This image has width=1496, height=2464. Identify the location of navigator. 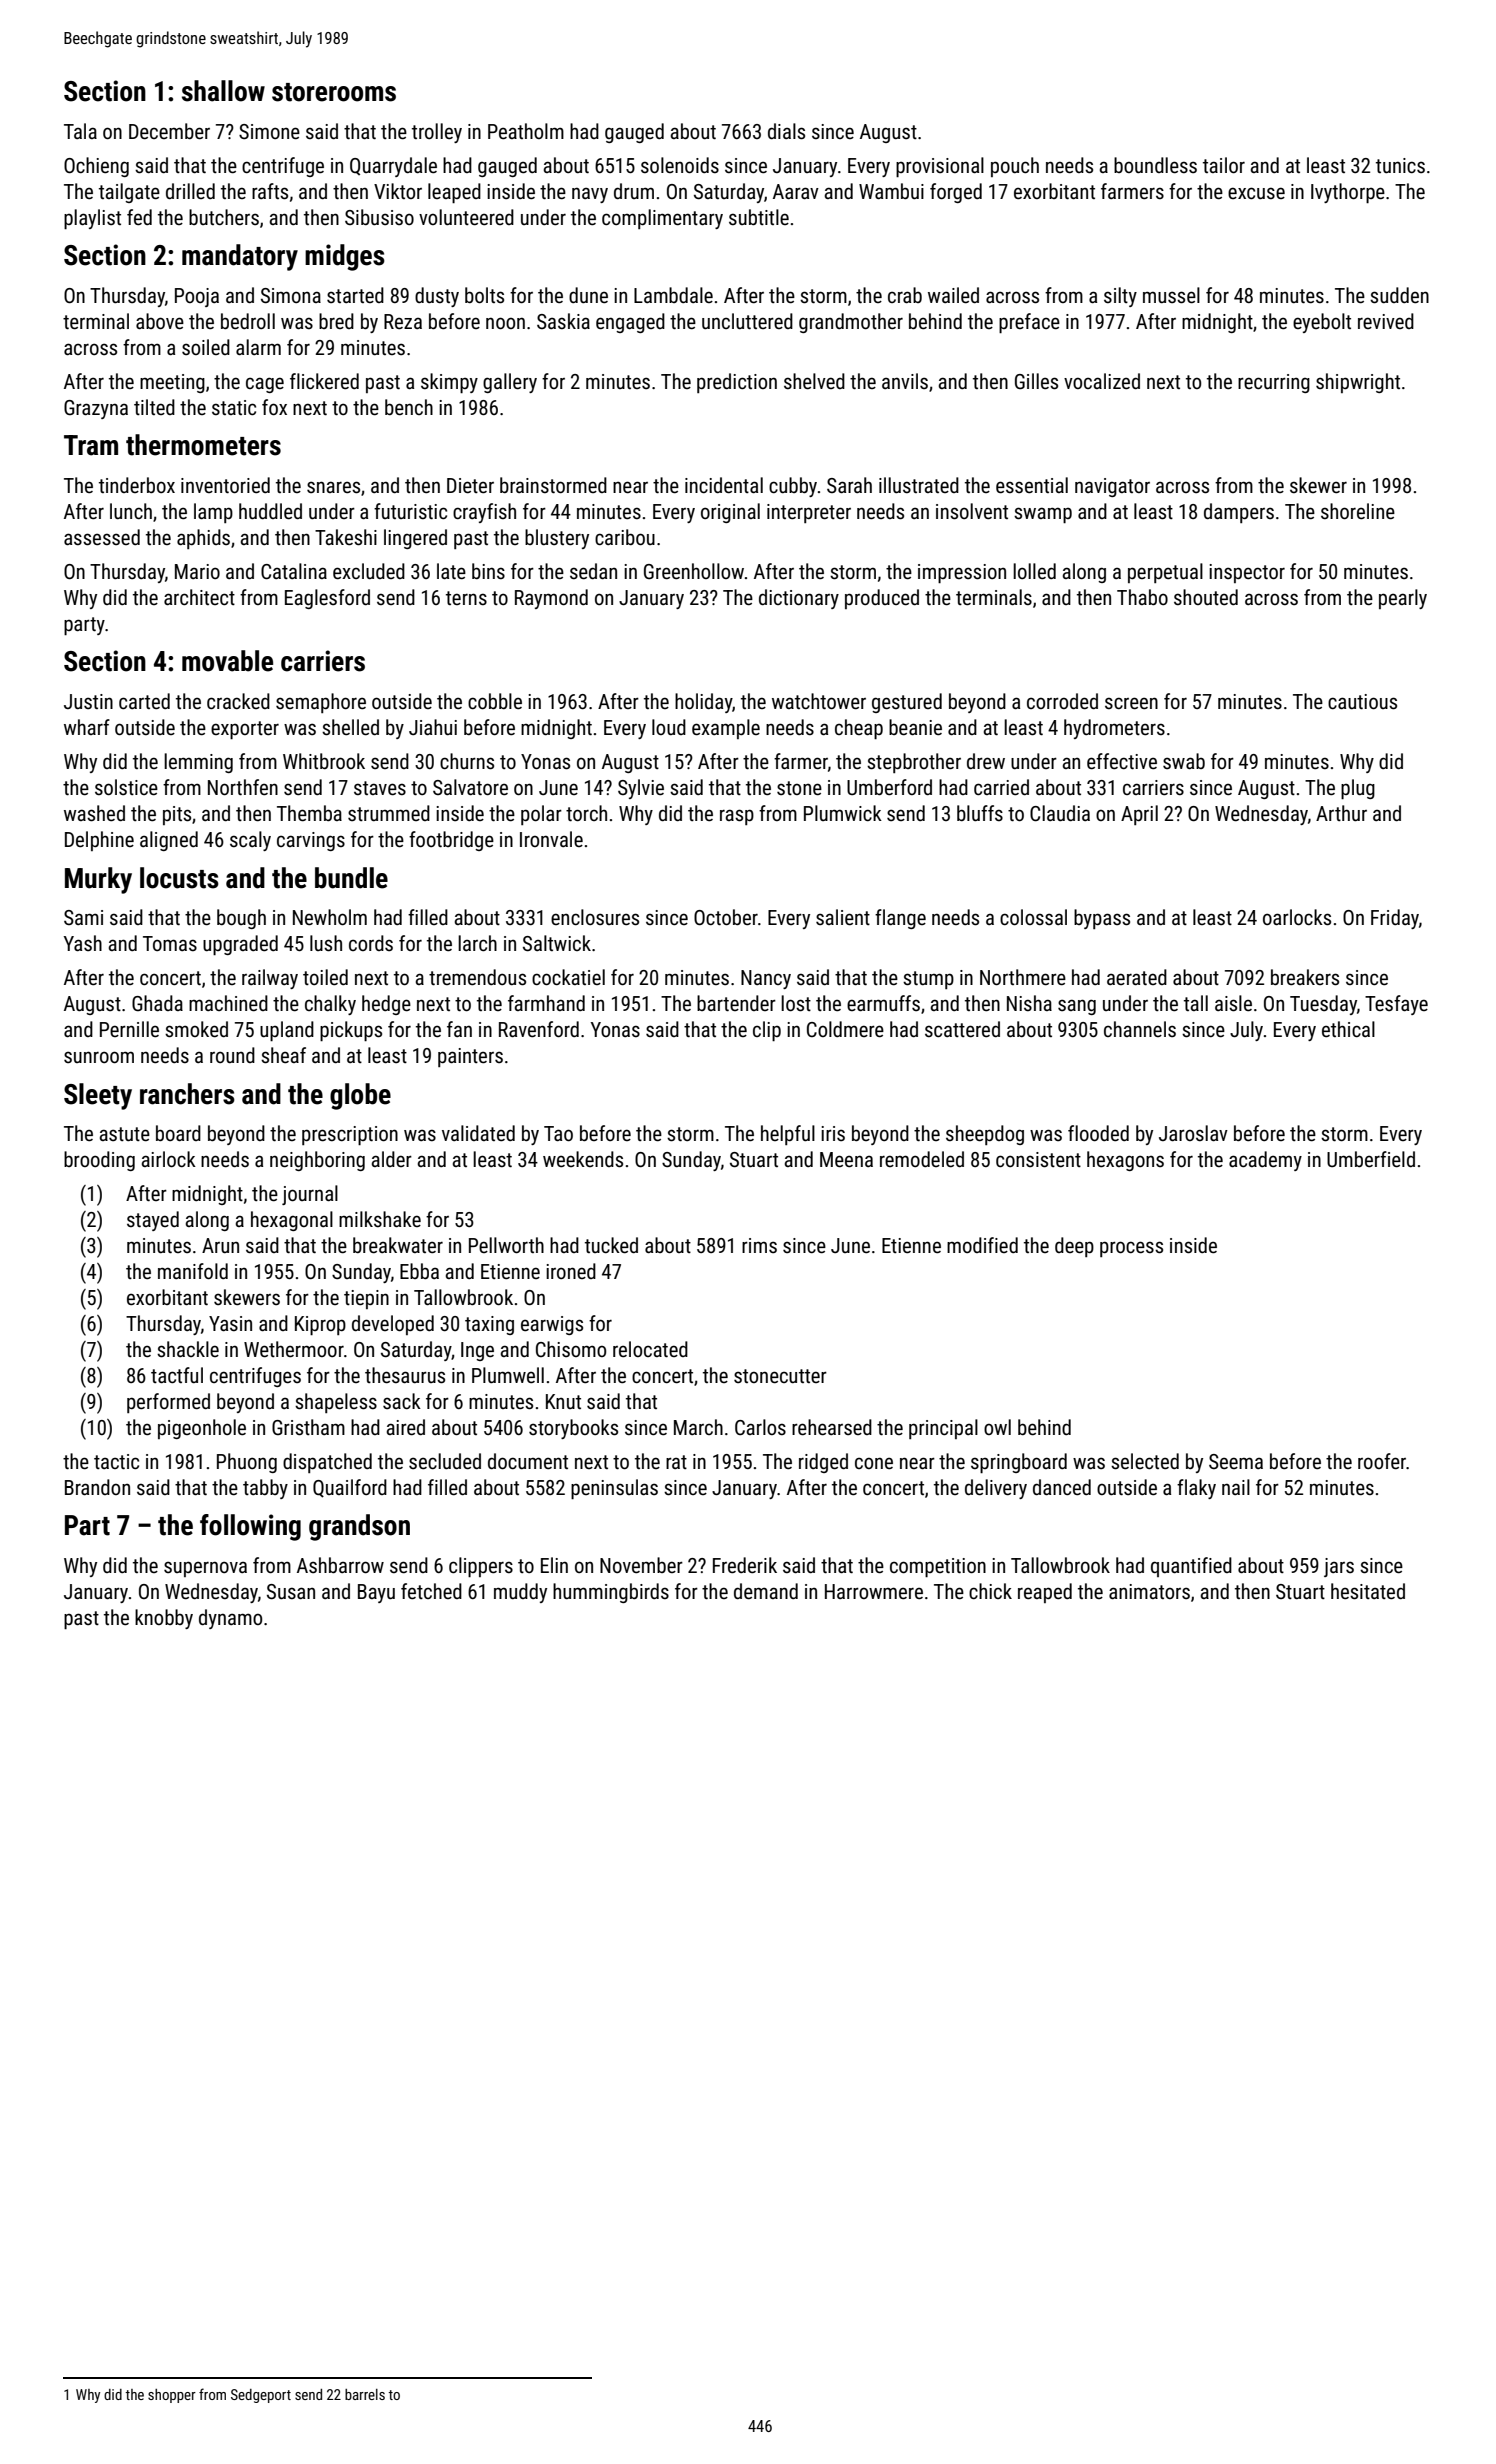
(1112, 487).
